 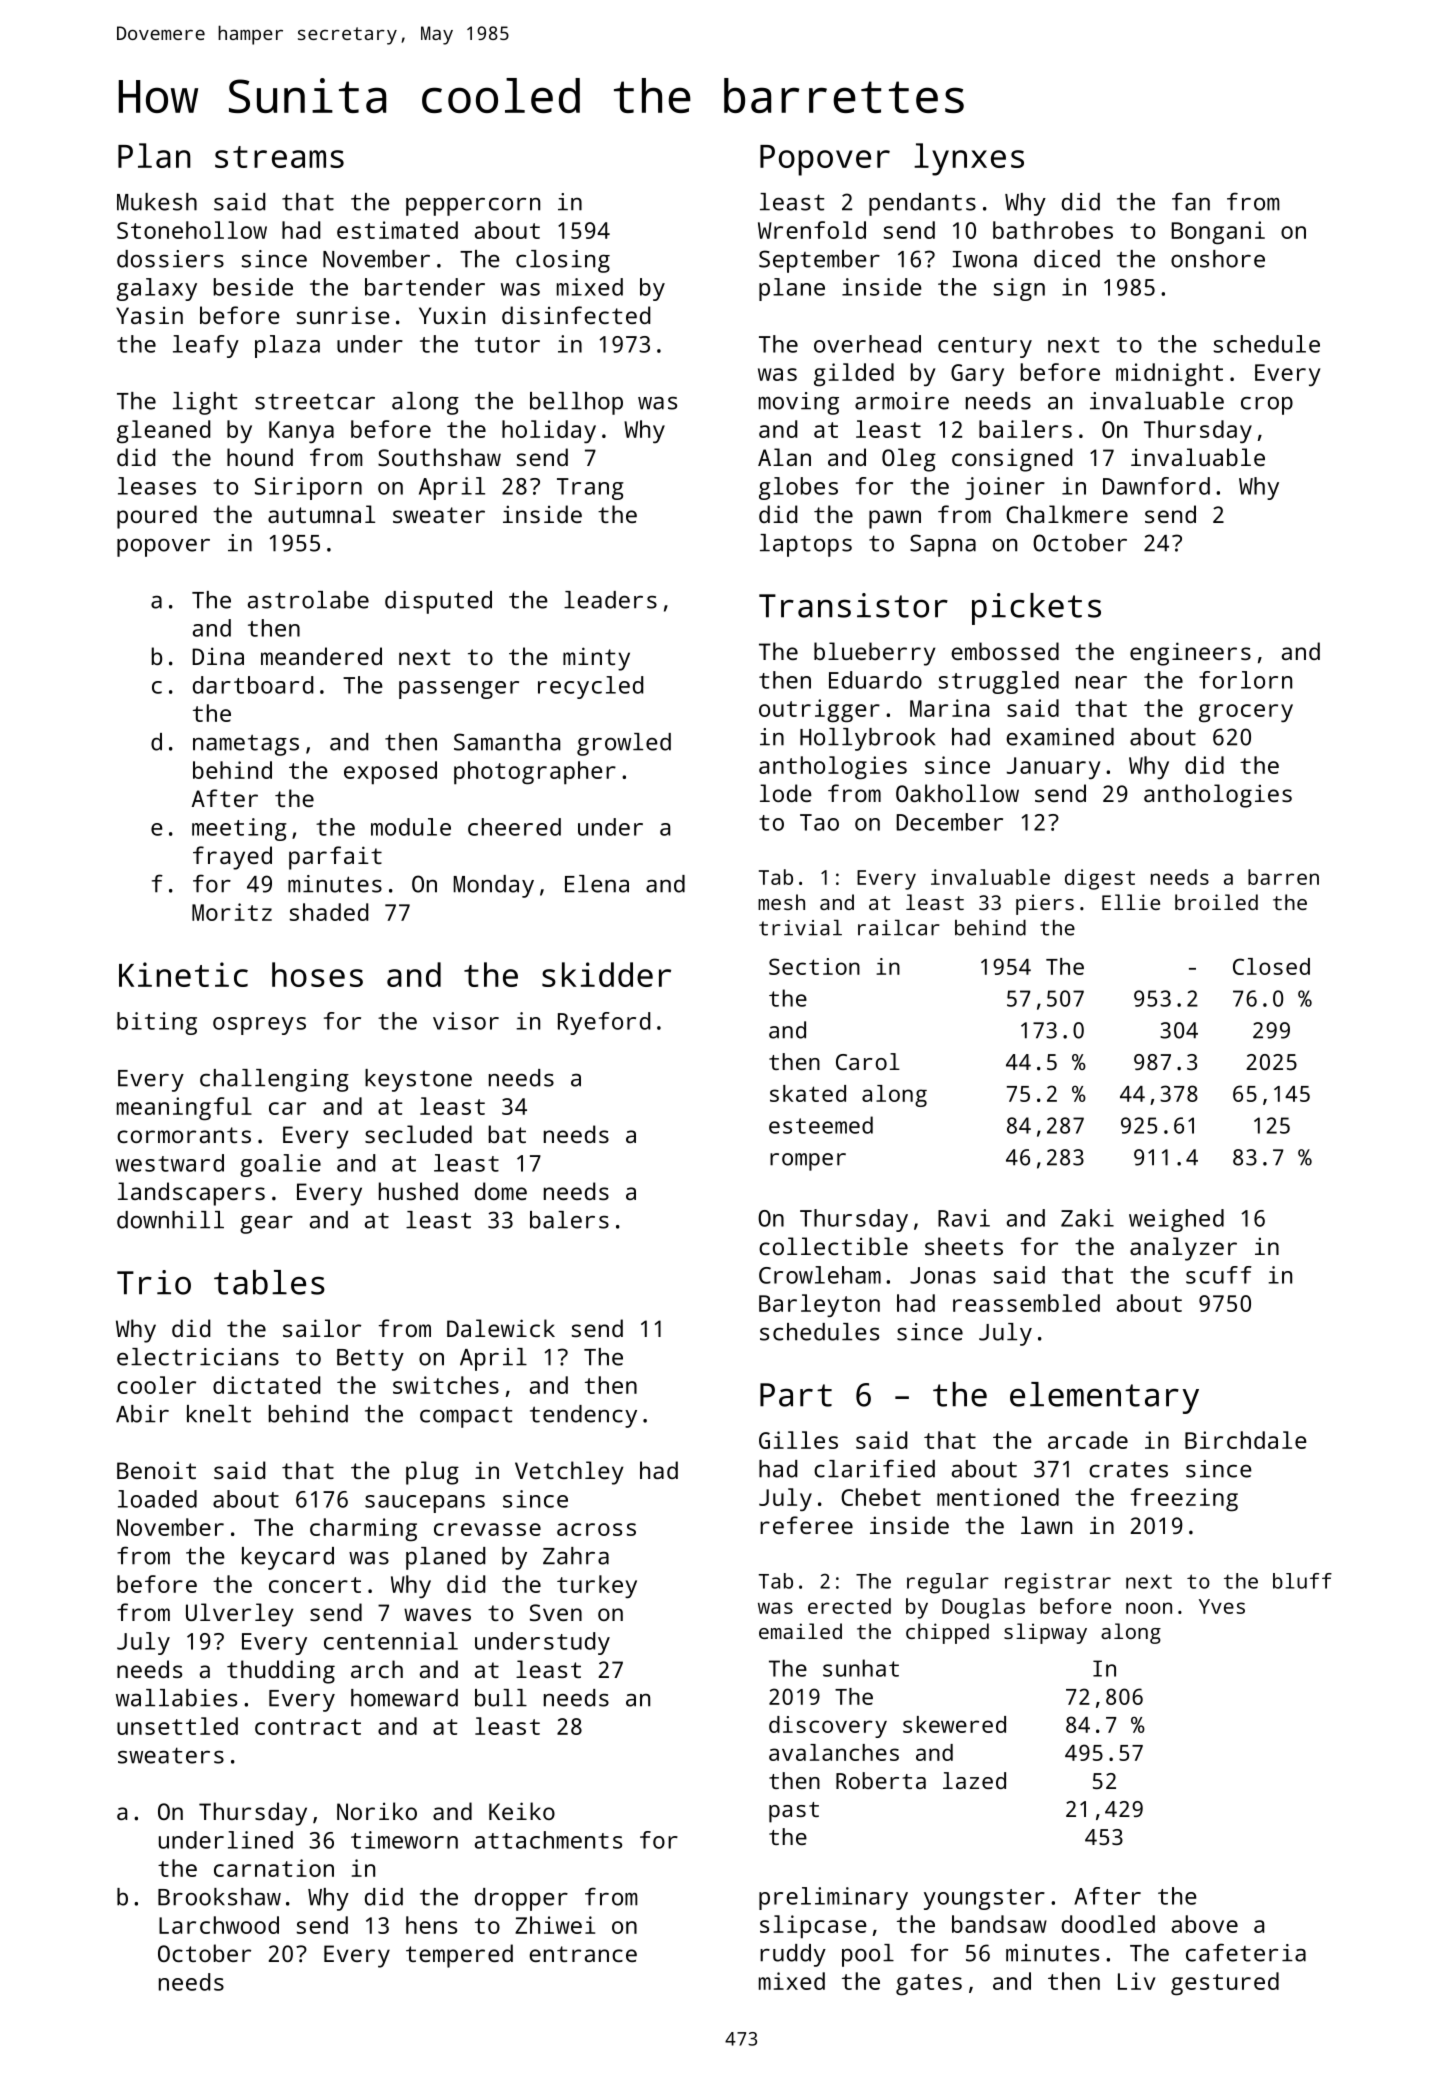 What do you see at coordinates (812, 230) in the screenshot?
I see `Wrenfold` at bounding box center [812, 230].
